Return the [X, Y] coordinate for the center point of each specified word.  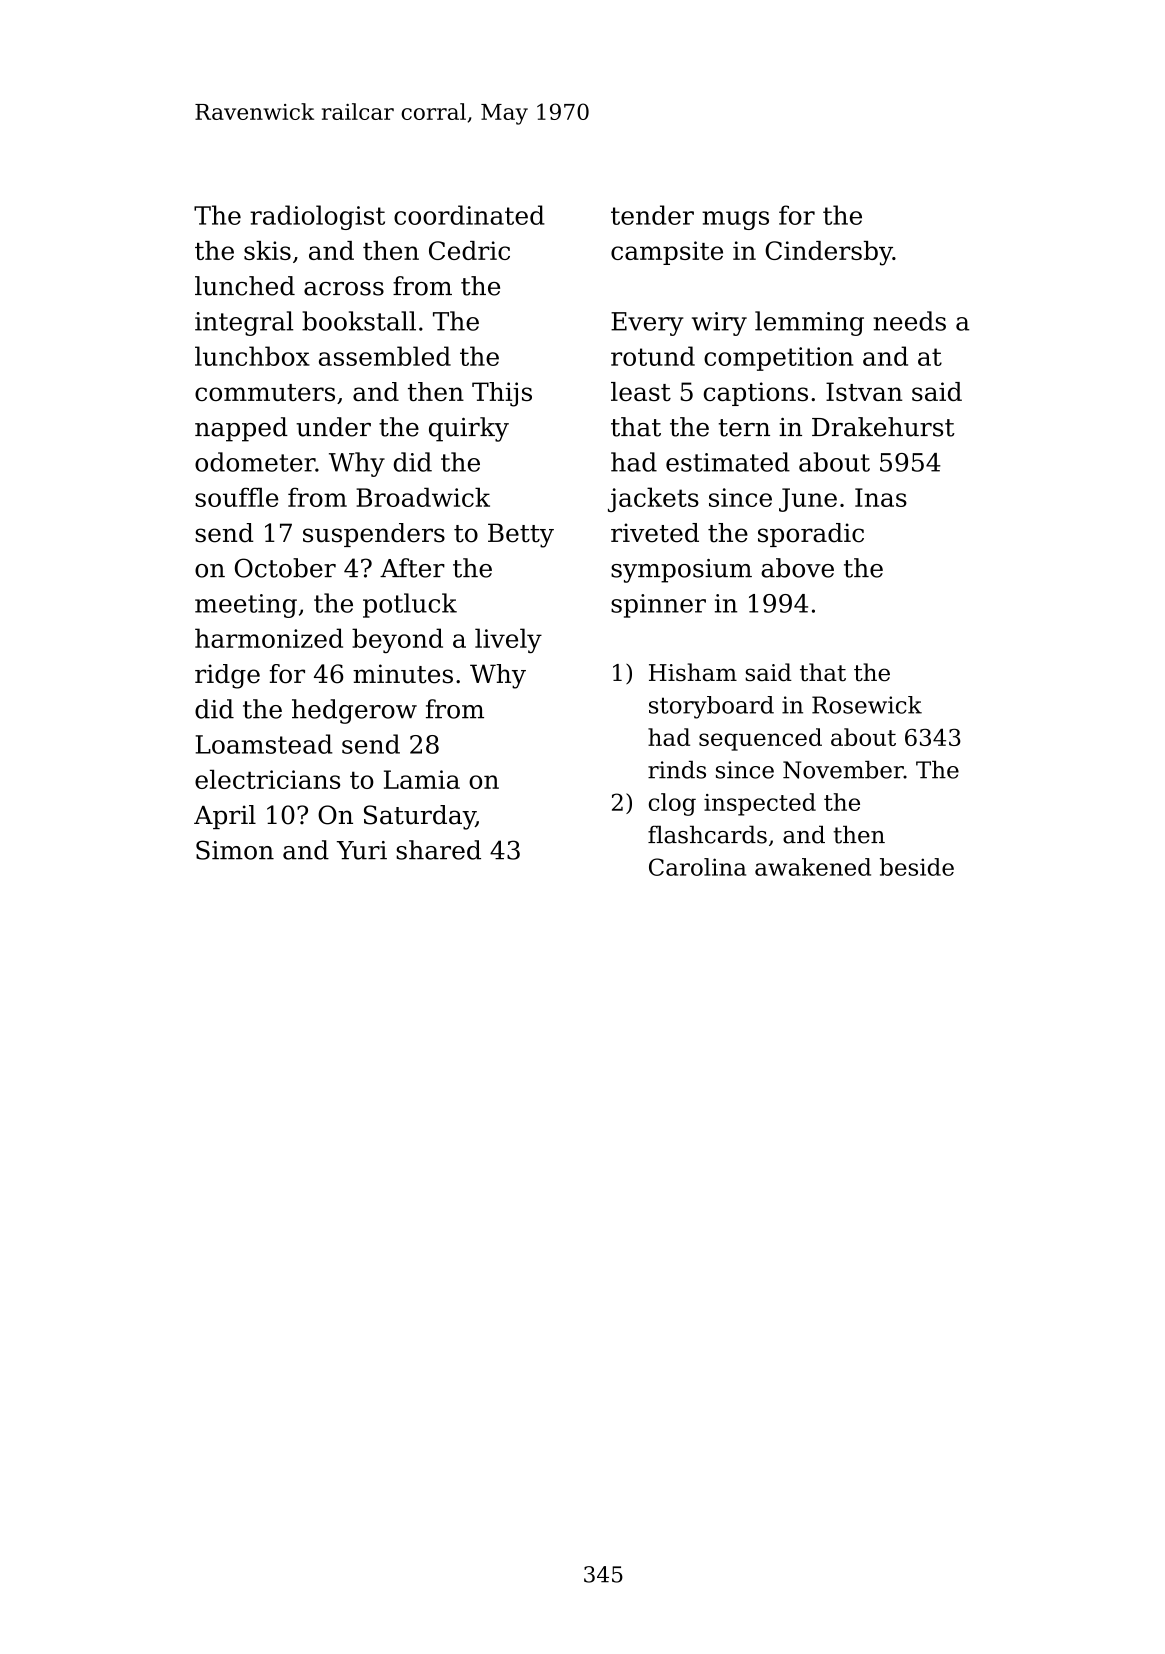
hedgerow [354, 711]
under [333, 427]
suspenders [374, 535]
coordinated [469, 215]
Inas [881, 497]
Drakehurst [883, 427]
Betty [521, 535]
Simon [235, 850]
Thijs [502, 394]
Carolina [697, 867]
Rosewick [867, 705]
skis [267, 250]
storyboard [711, 707]
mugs [735, 220]
